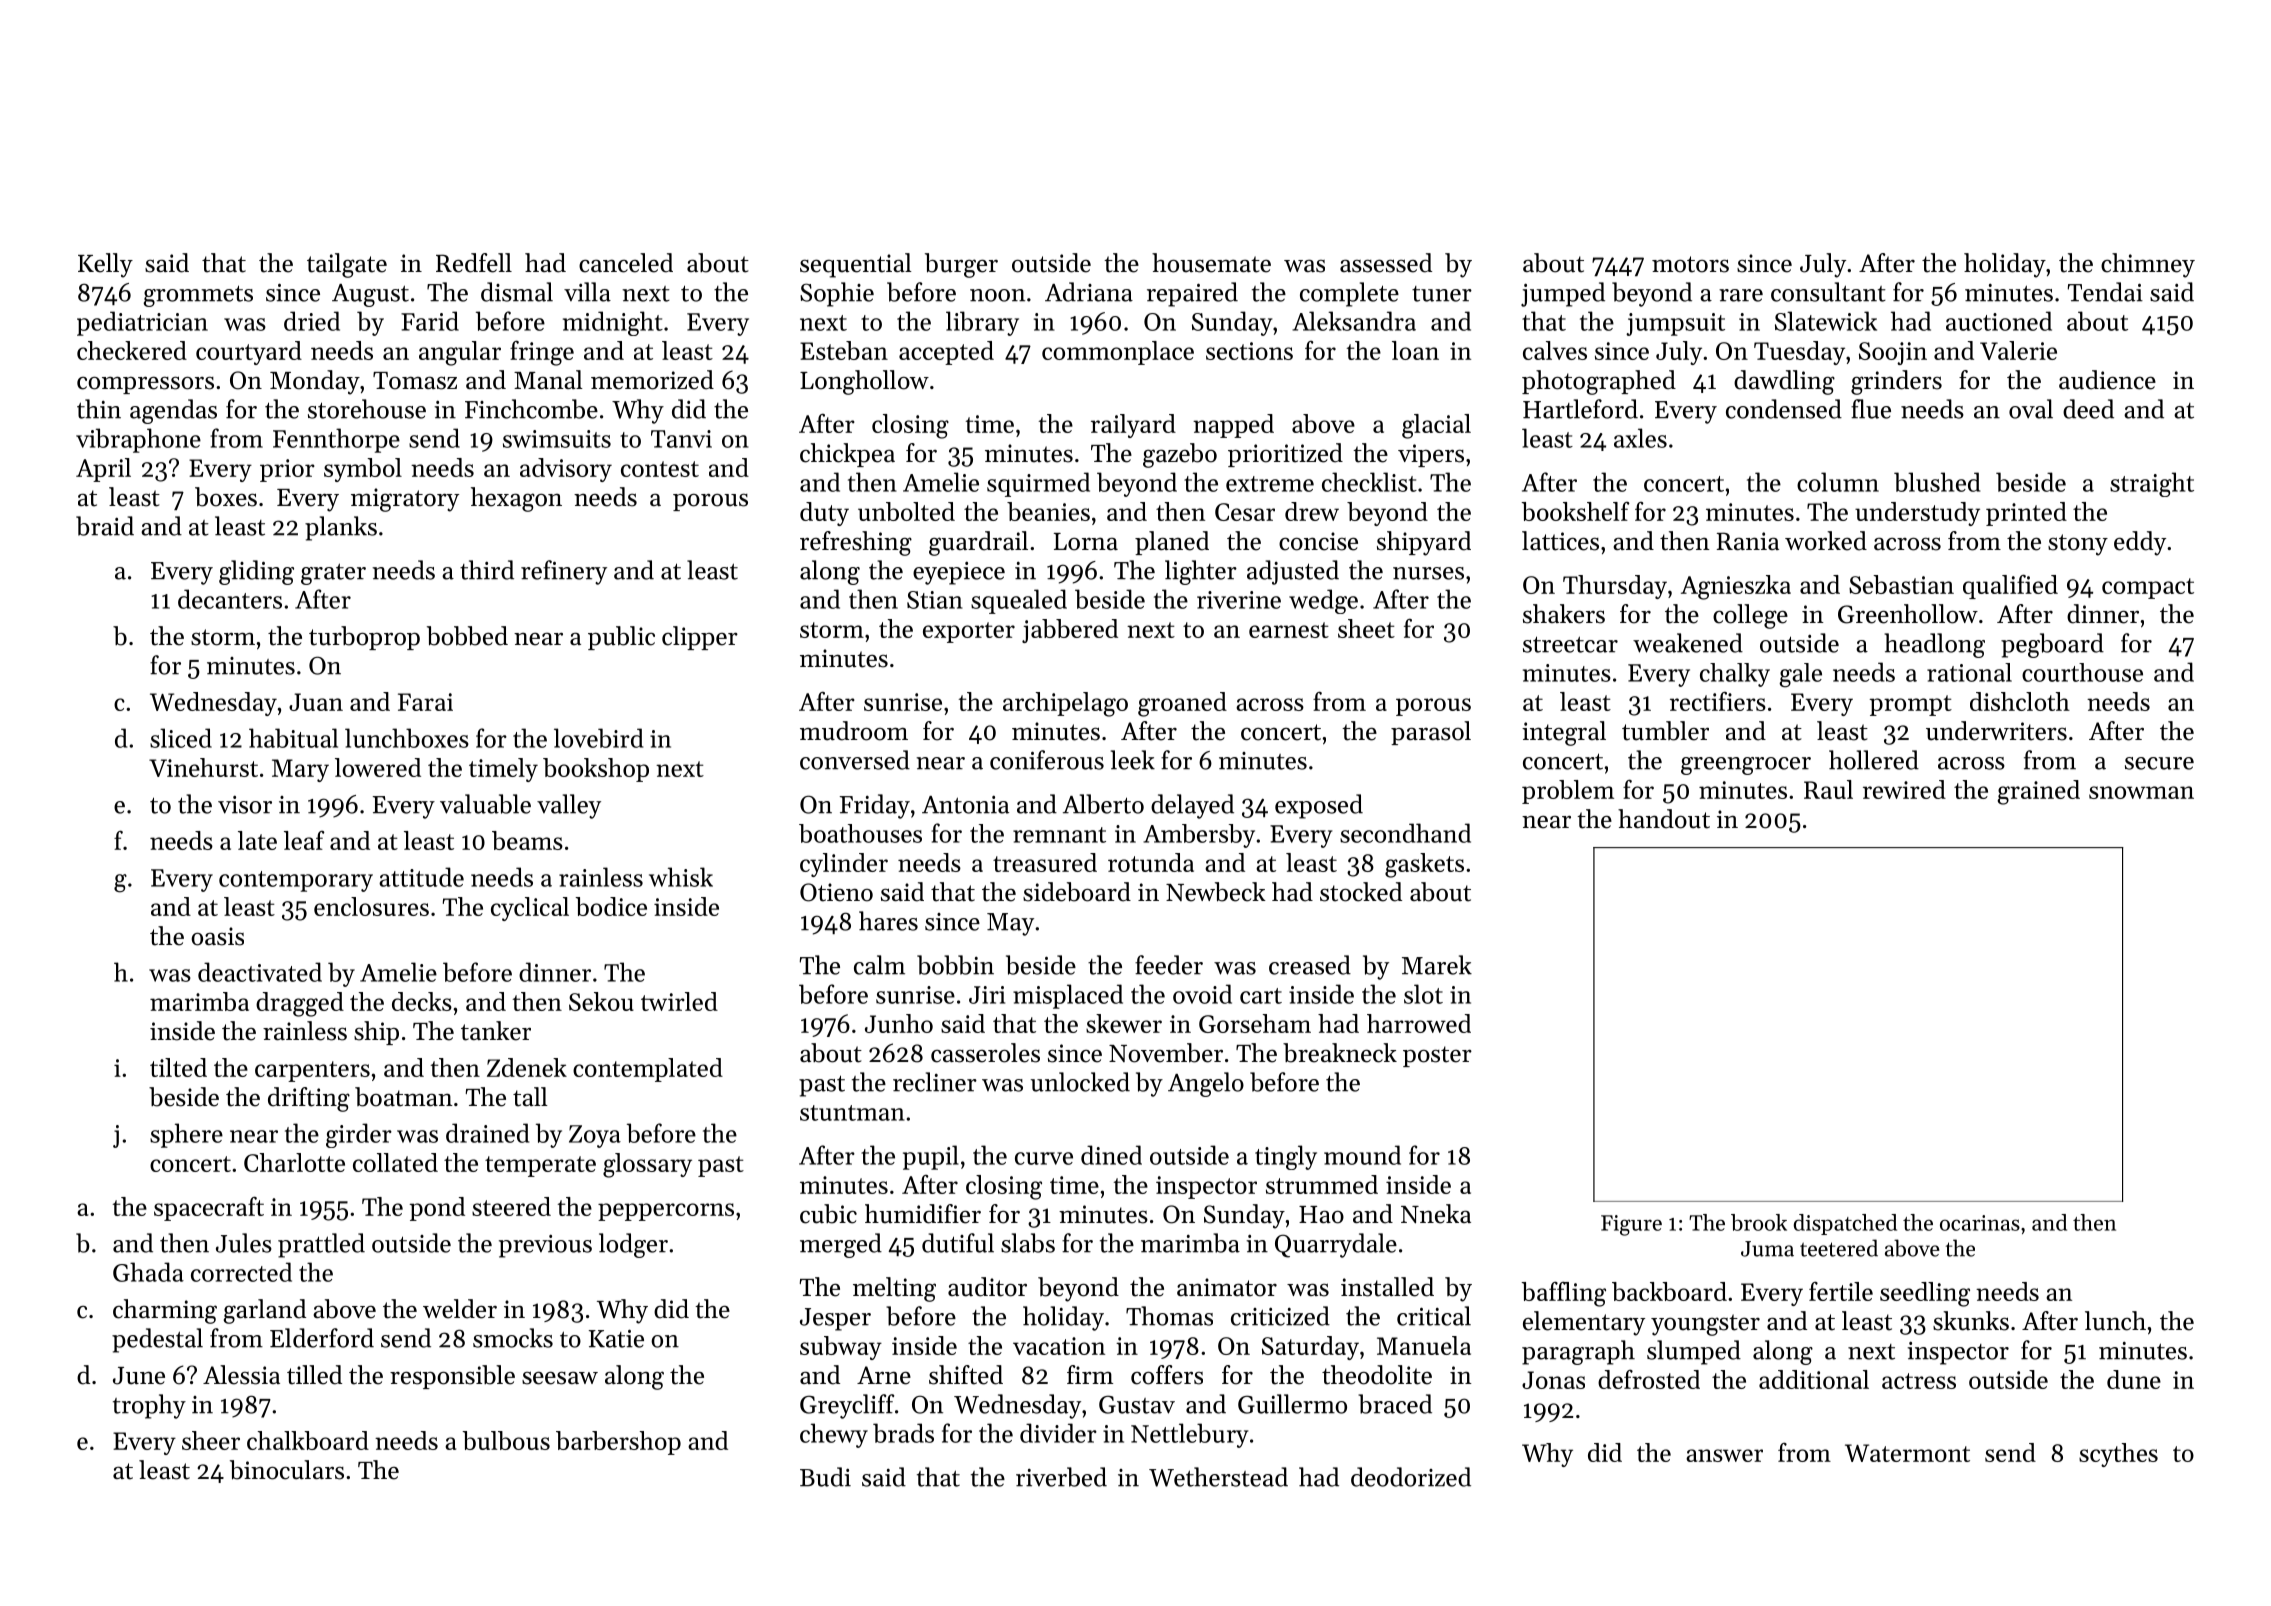 The width and height of the screenshot is (2271, 1606). What do you see at coordinates (1980, 1223) in the screenshot?
I see `ocarinas` at bounding box center [1980, 1223].
